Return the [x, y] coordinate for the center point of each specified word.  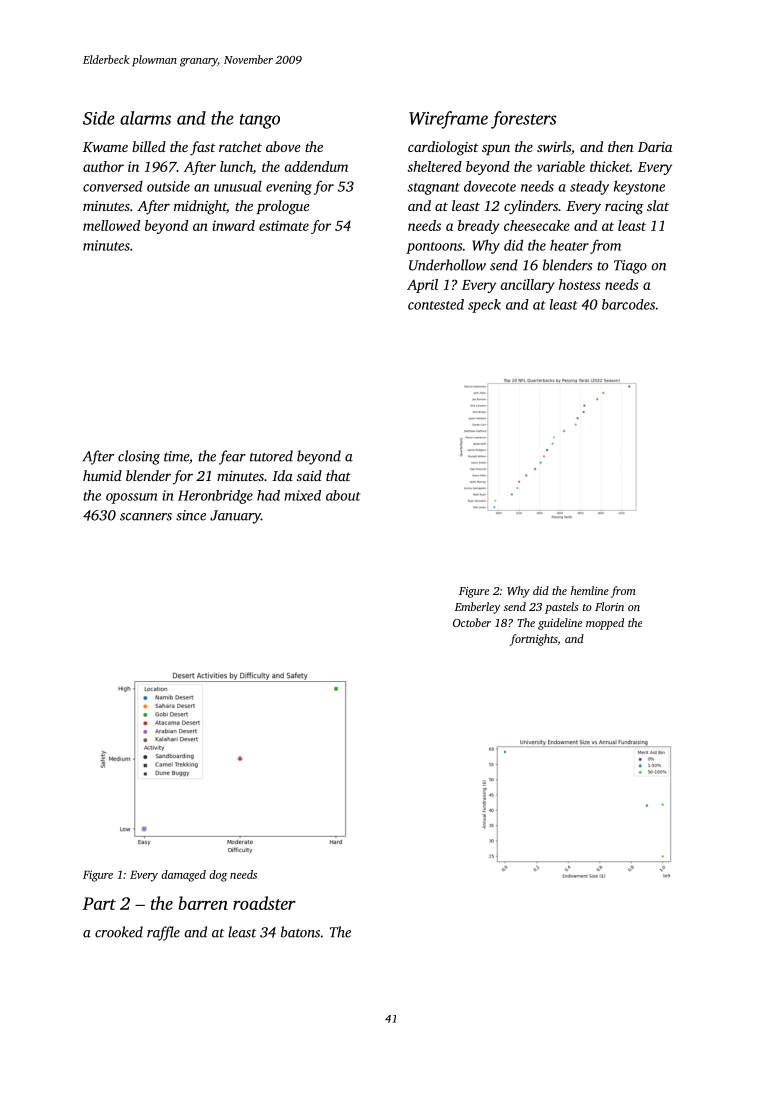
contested [436, 304]
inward [233, 225]
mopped [605, 624]
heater [569, 245]
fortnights [534, 640]
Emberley [477, 608]
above [283, 146]
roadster [264, 903]
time [176, 456]
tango [260, 121]
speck [484, 306]
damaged [183, 876]
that [338, 475]
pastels [561, 608]
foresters [524, 120]
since [191, 515]
